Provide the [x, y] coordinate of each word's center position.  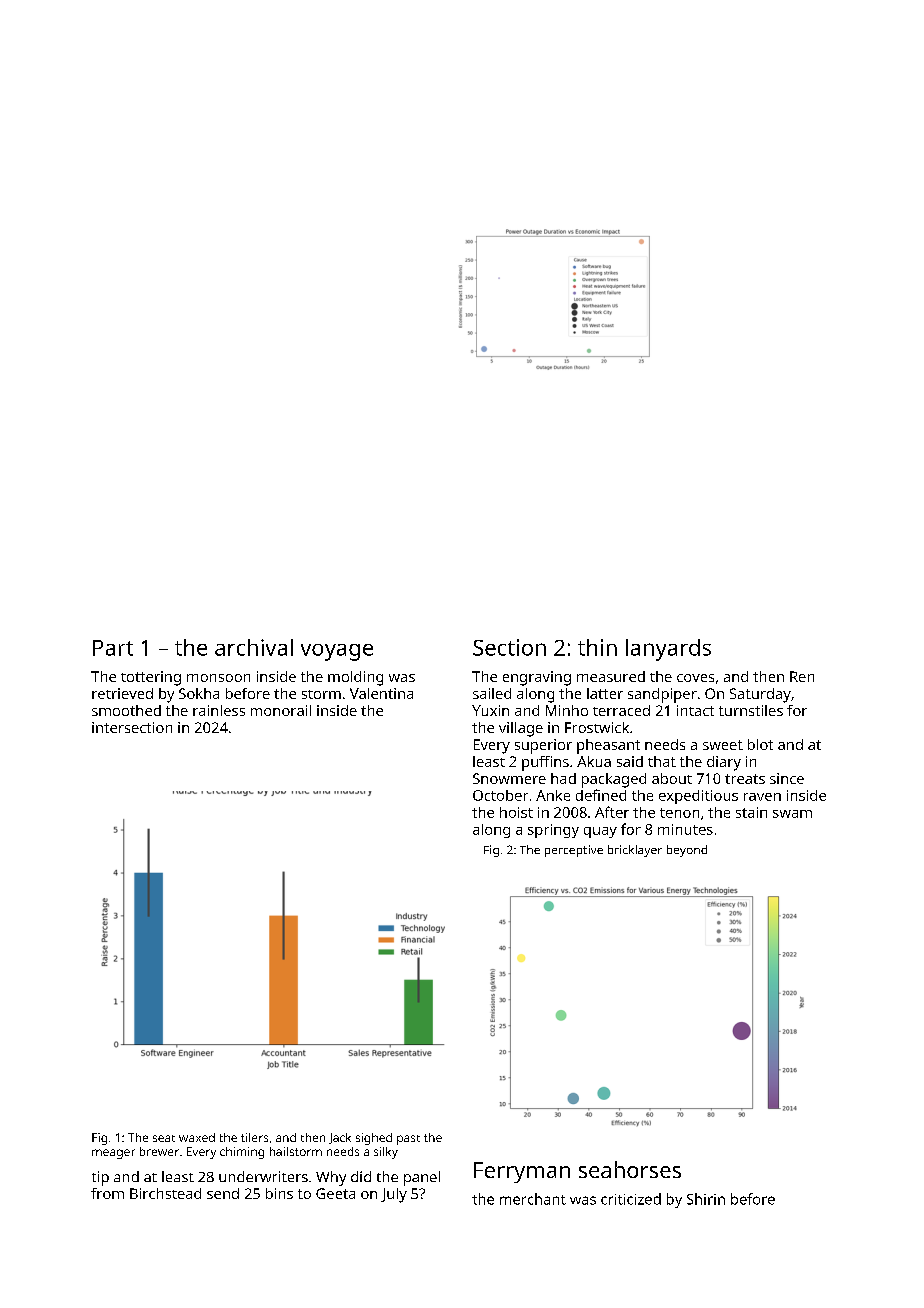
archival [254, 647]
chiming [242, 1153]
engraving [537, 678]
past [408, 1140]
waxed [197, 1137]
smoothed [126, 710]
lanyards [668, 650]
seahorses [630, 1169]
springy [553, 831]
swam [792, 814]
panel [422, 1178]
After [612, 812]
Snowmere [509, 778]
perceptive [574, 851]
